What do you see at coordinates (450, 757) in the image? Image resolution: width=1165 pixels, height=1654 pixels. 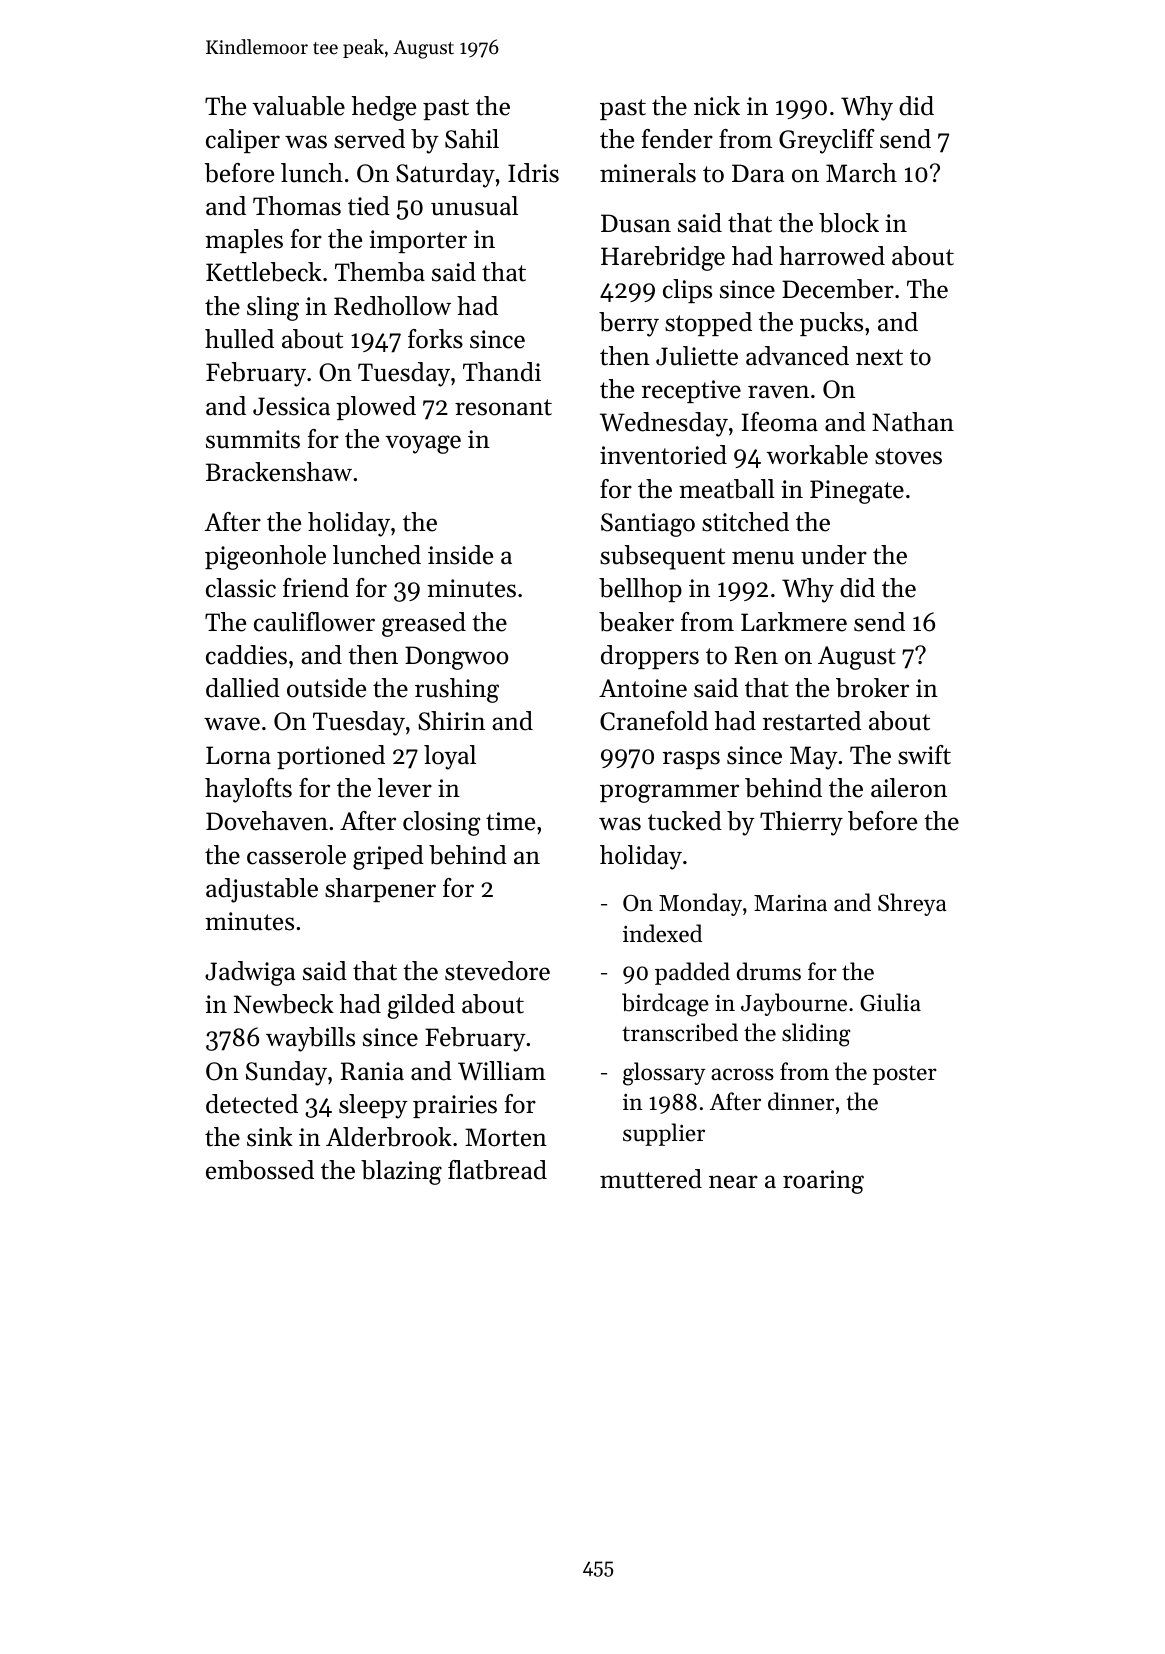 I see `loyal` at bounding box center [450, 757].
